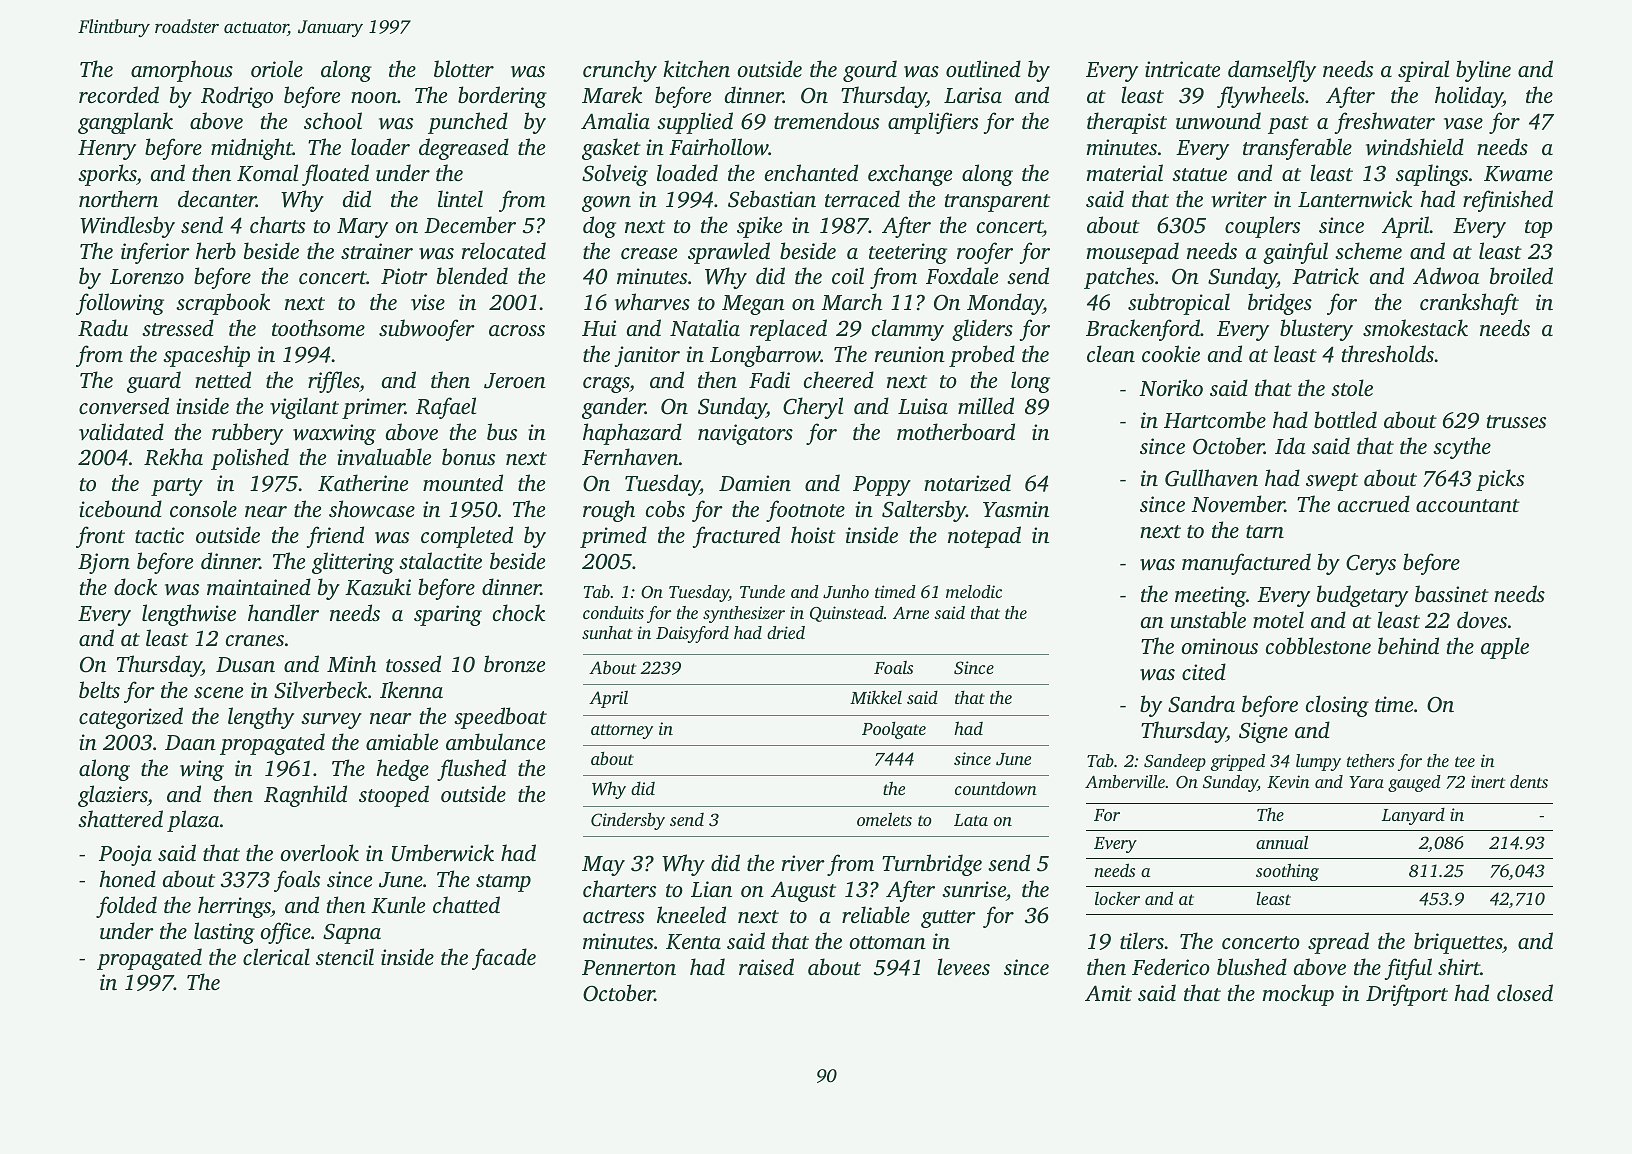  I want to click on scythe, so click(1462, 448).
